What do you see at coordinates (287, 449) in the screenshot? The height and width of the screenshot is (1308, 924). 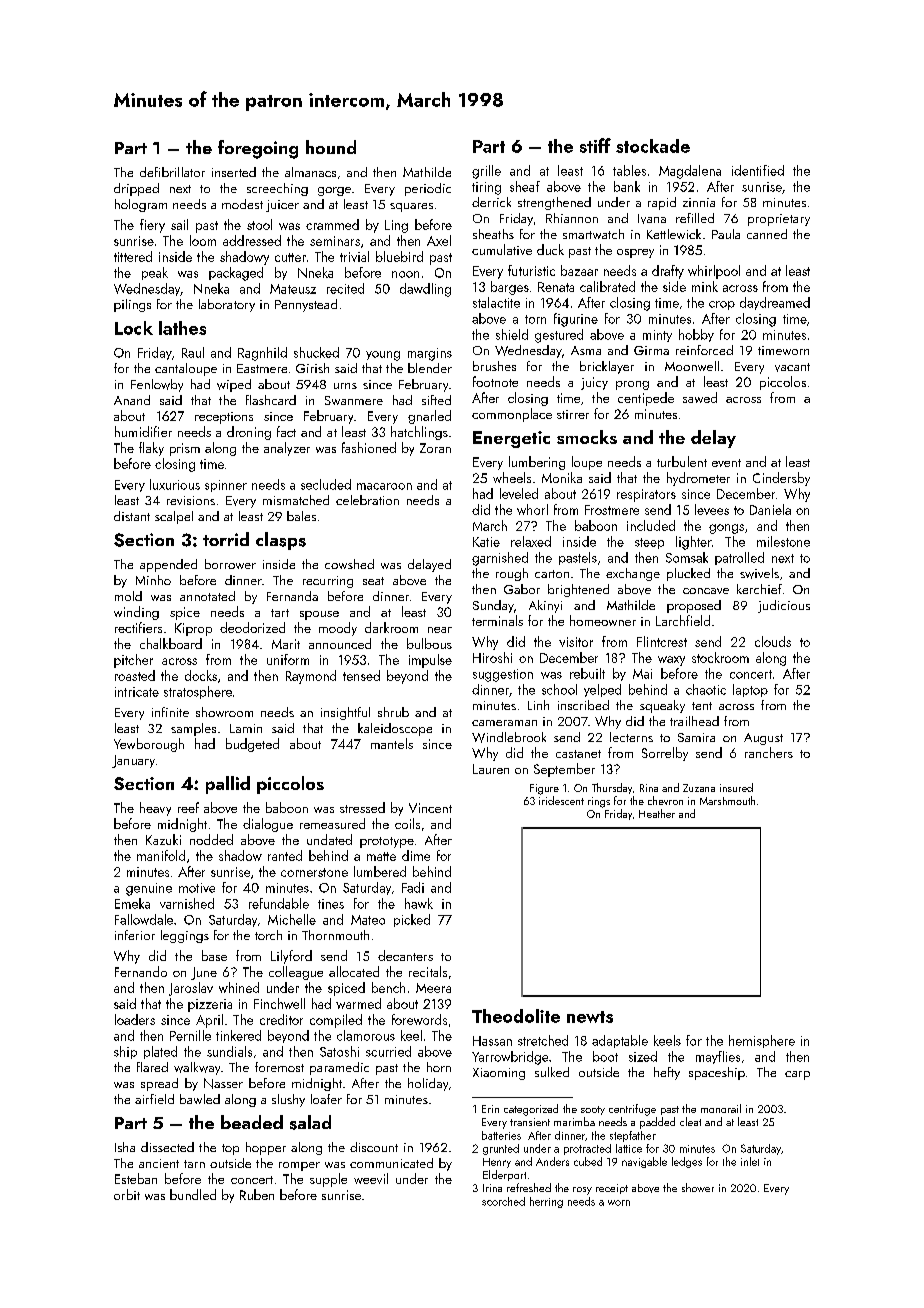 I see `analyzer` at bounding box center [287, 449].
